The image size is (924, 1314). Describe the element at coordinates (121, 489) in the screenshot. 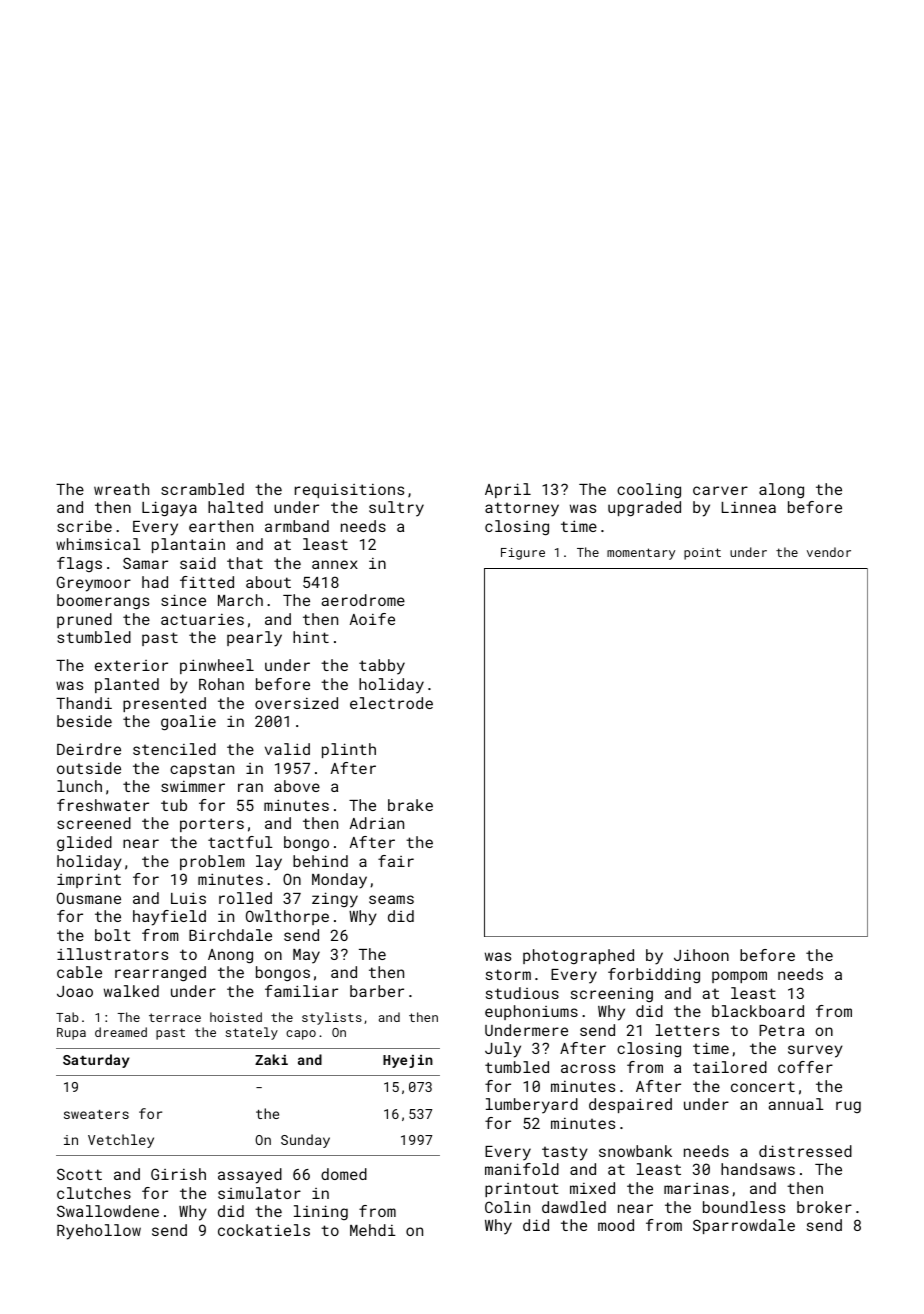

I see `wreath` at that location.
